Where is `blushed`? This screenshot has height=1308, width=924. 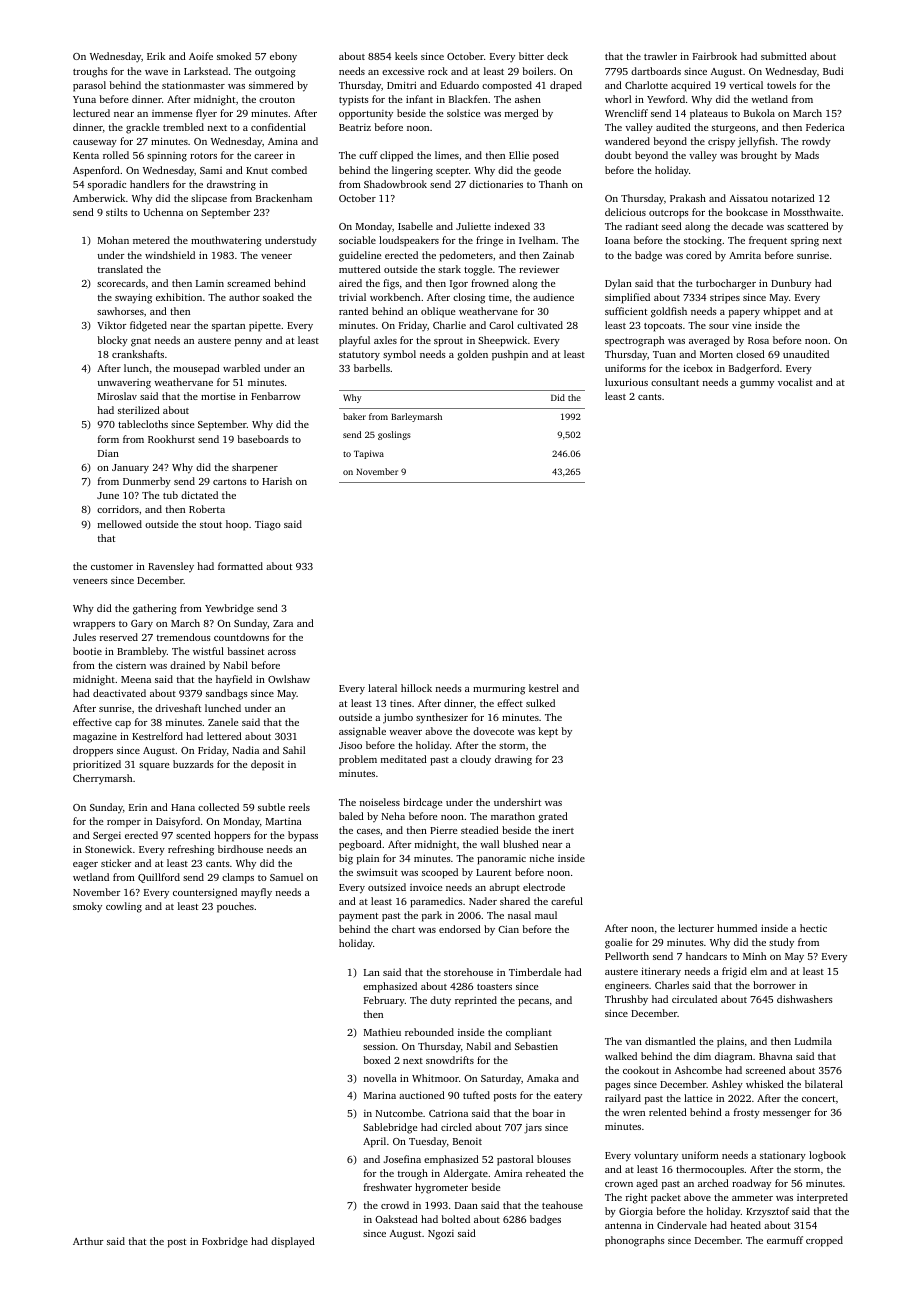
blushed is located at coordinates (521, 844).
